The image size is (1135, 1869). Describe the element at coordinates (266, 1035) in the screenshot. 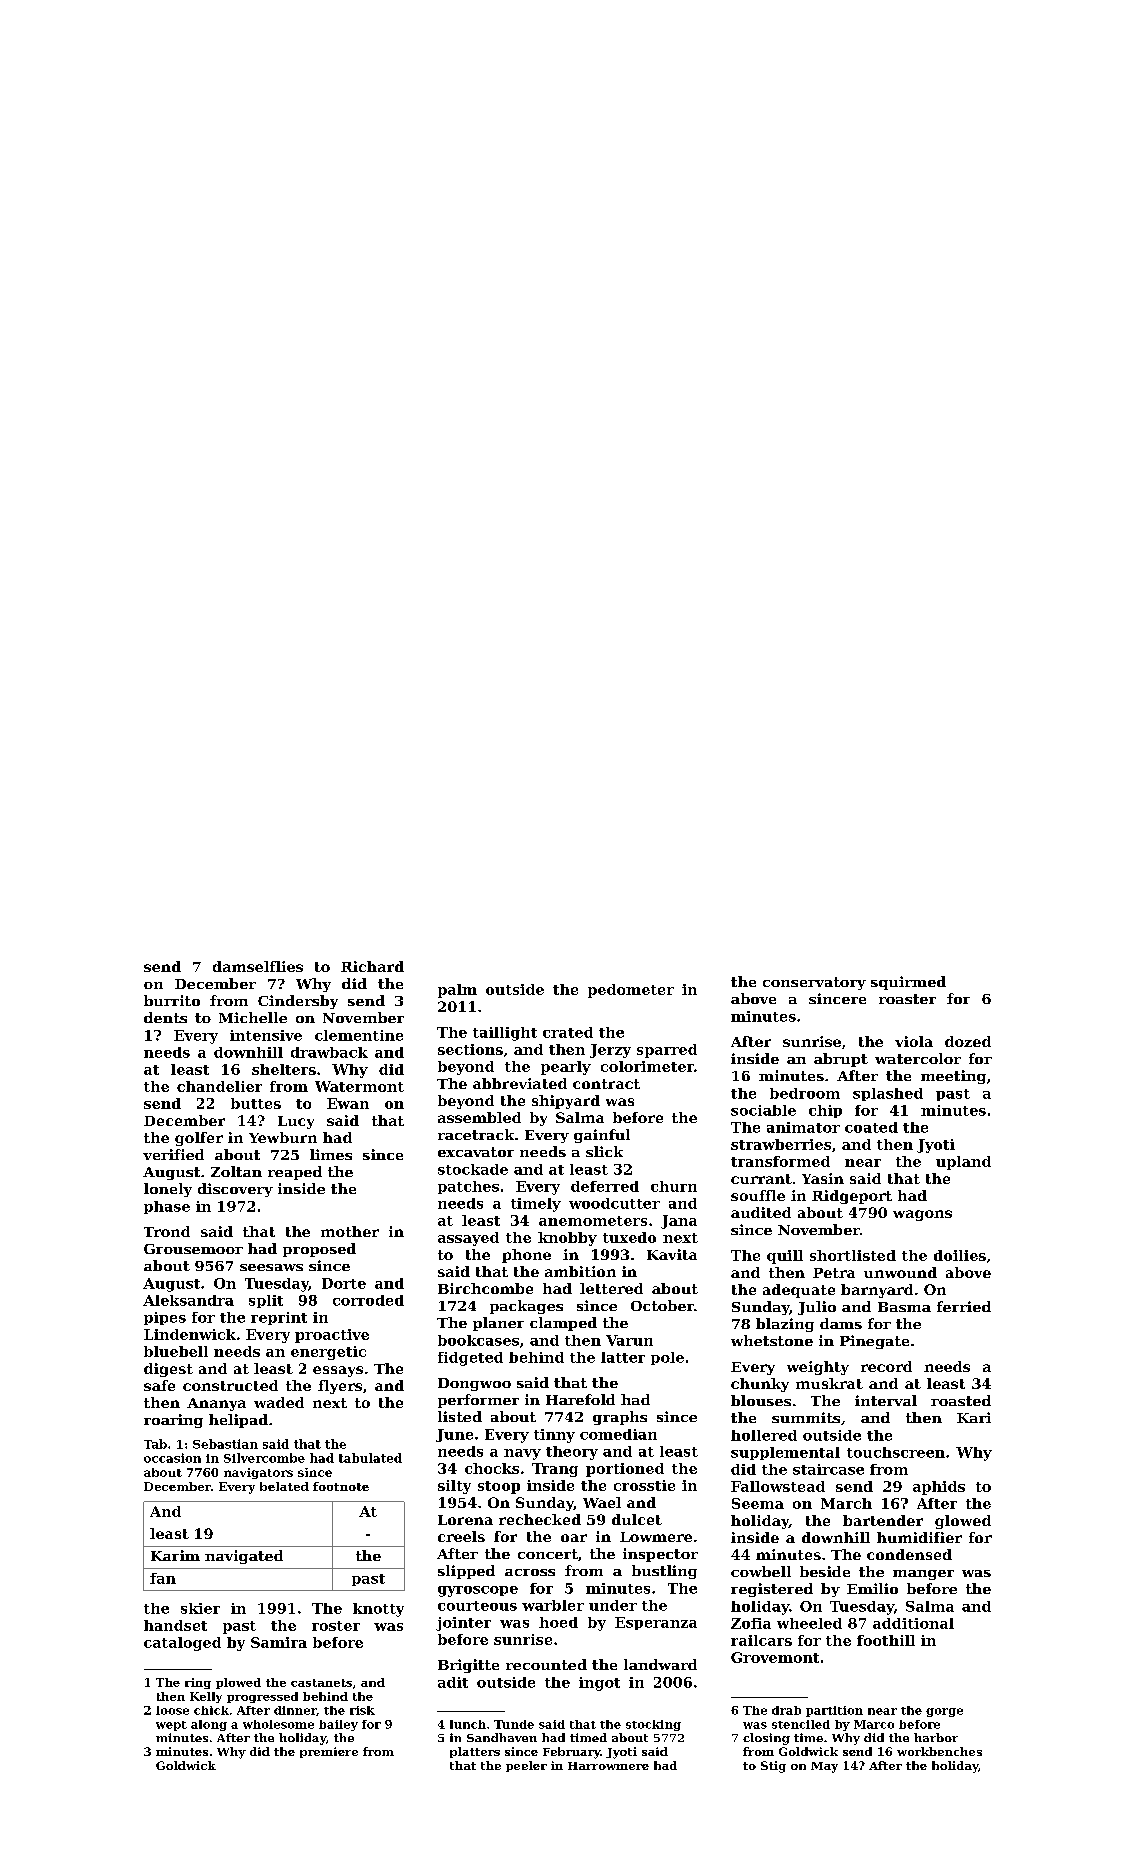

I see `intensive` at that location.
